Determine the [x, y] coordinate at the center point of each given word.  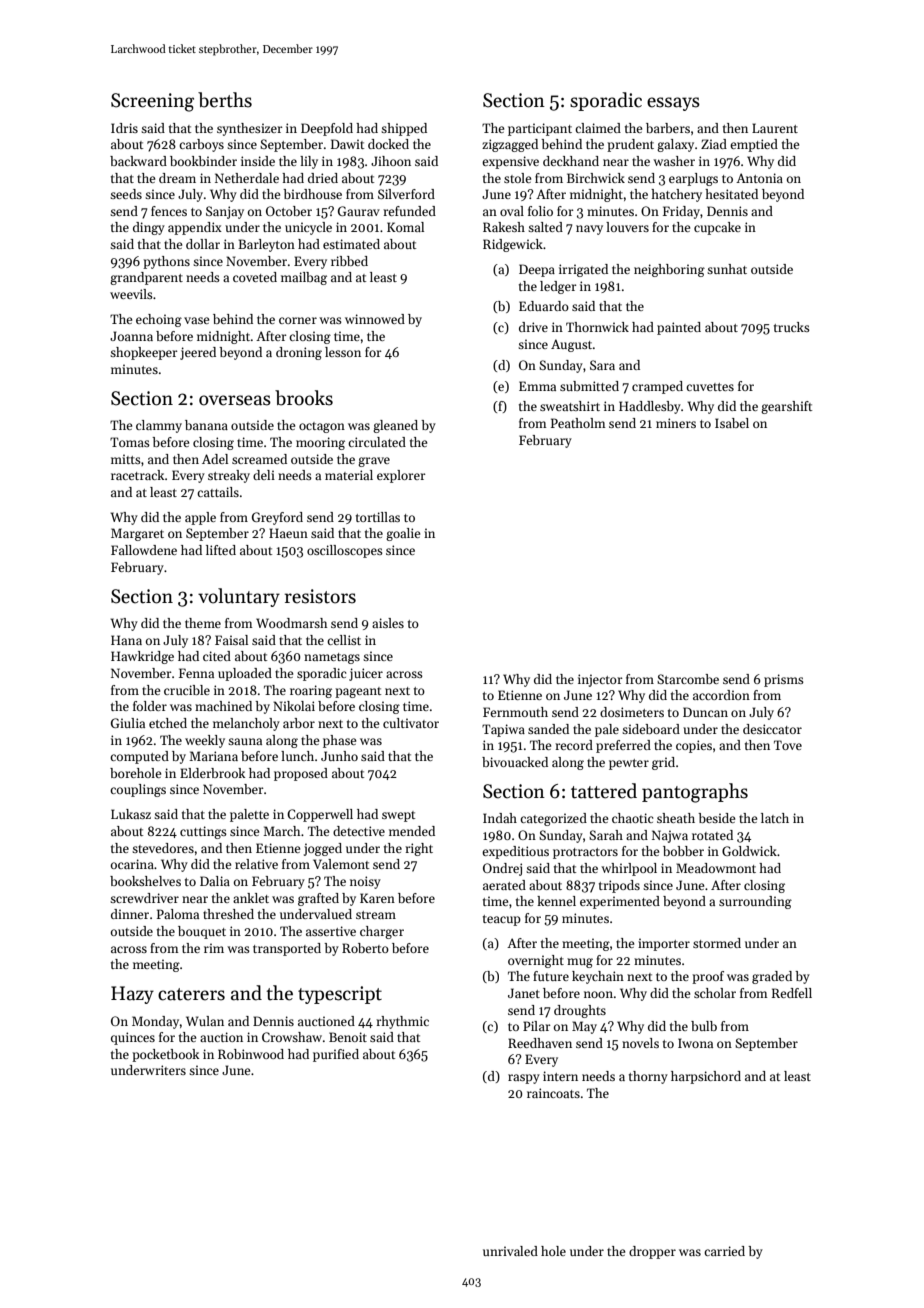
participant [540, 129]
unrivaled [510, 1251]
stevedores [163, 848]
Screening [152, 102]
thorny [648, 1077]
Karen [377, 898]
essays [673, 104]
